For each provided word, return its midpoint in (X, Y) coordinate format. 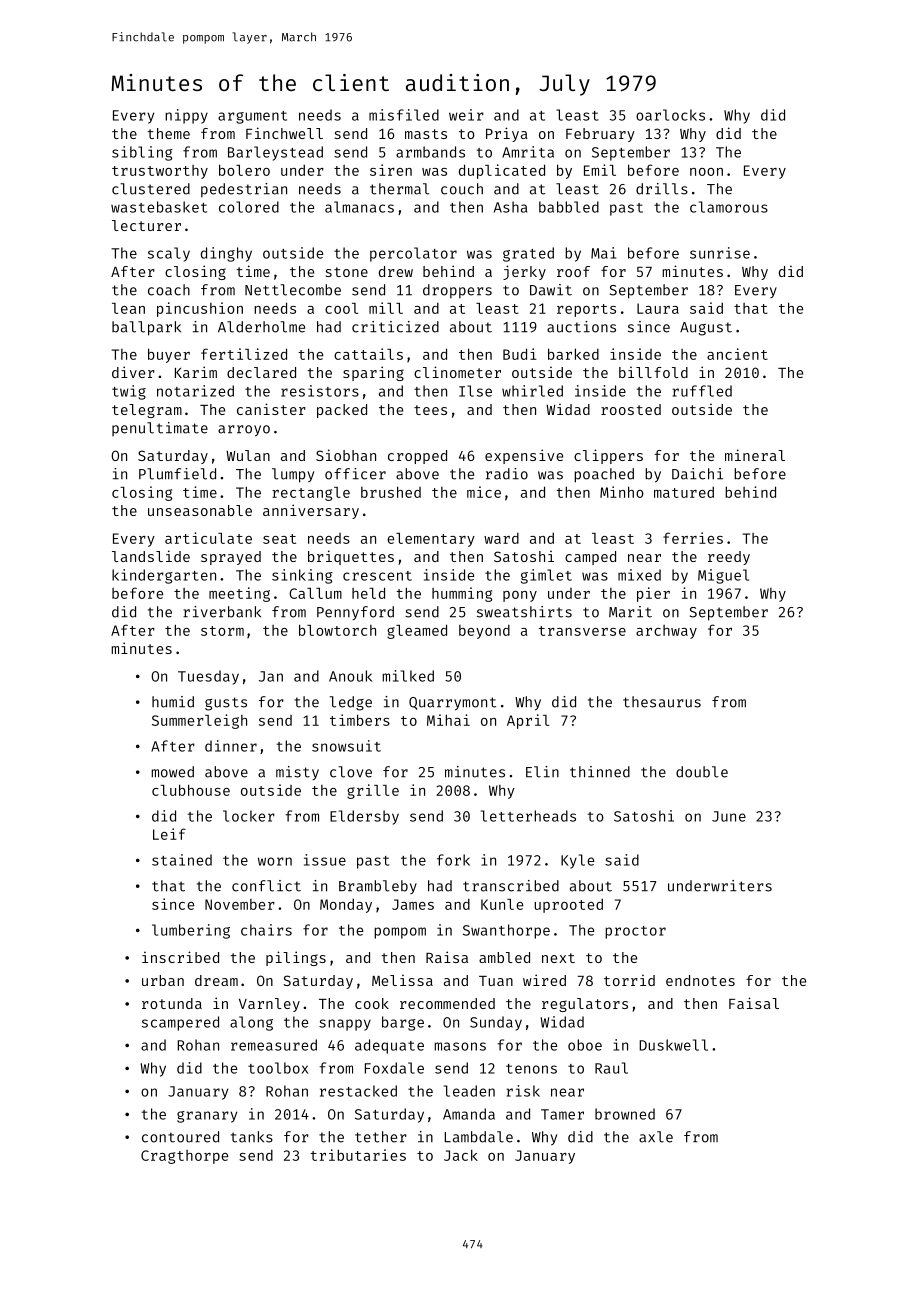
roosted (631, 409)
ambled (504, 957)
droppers (457, 291)
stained (182, 860)
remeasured (274, 1045)
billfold (653, 372)
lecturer (146, 225)
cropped (417, 457)
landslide (151, 556)
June (729, 816)
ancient (737, 354)
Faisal (754, 1003)
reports (586, 310)
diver (133, 372)
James (413, 904)
